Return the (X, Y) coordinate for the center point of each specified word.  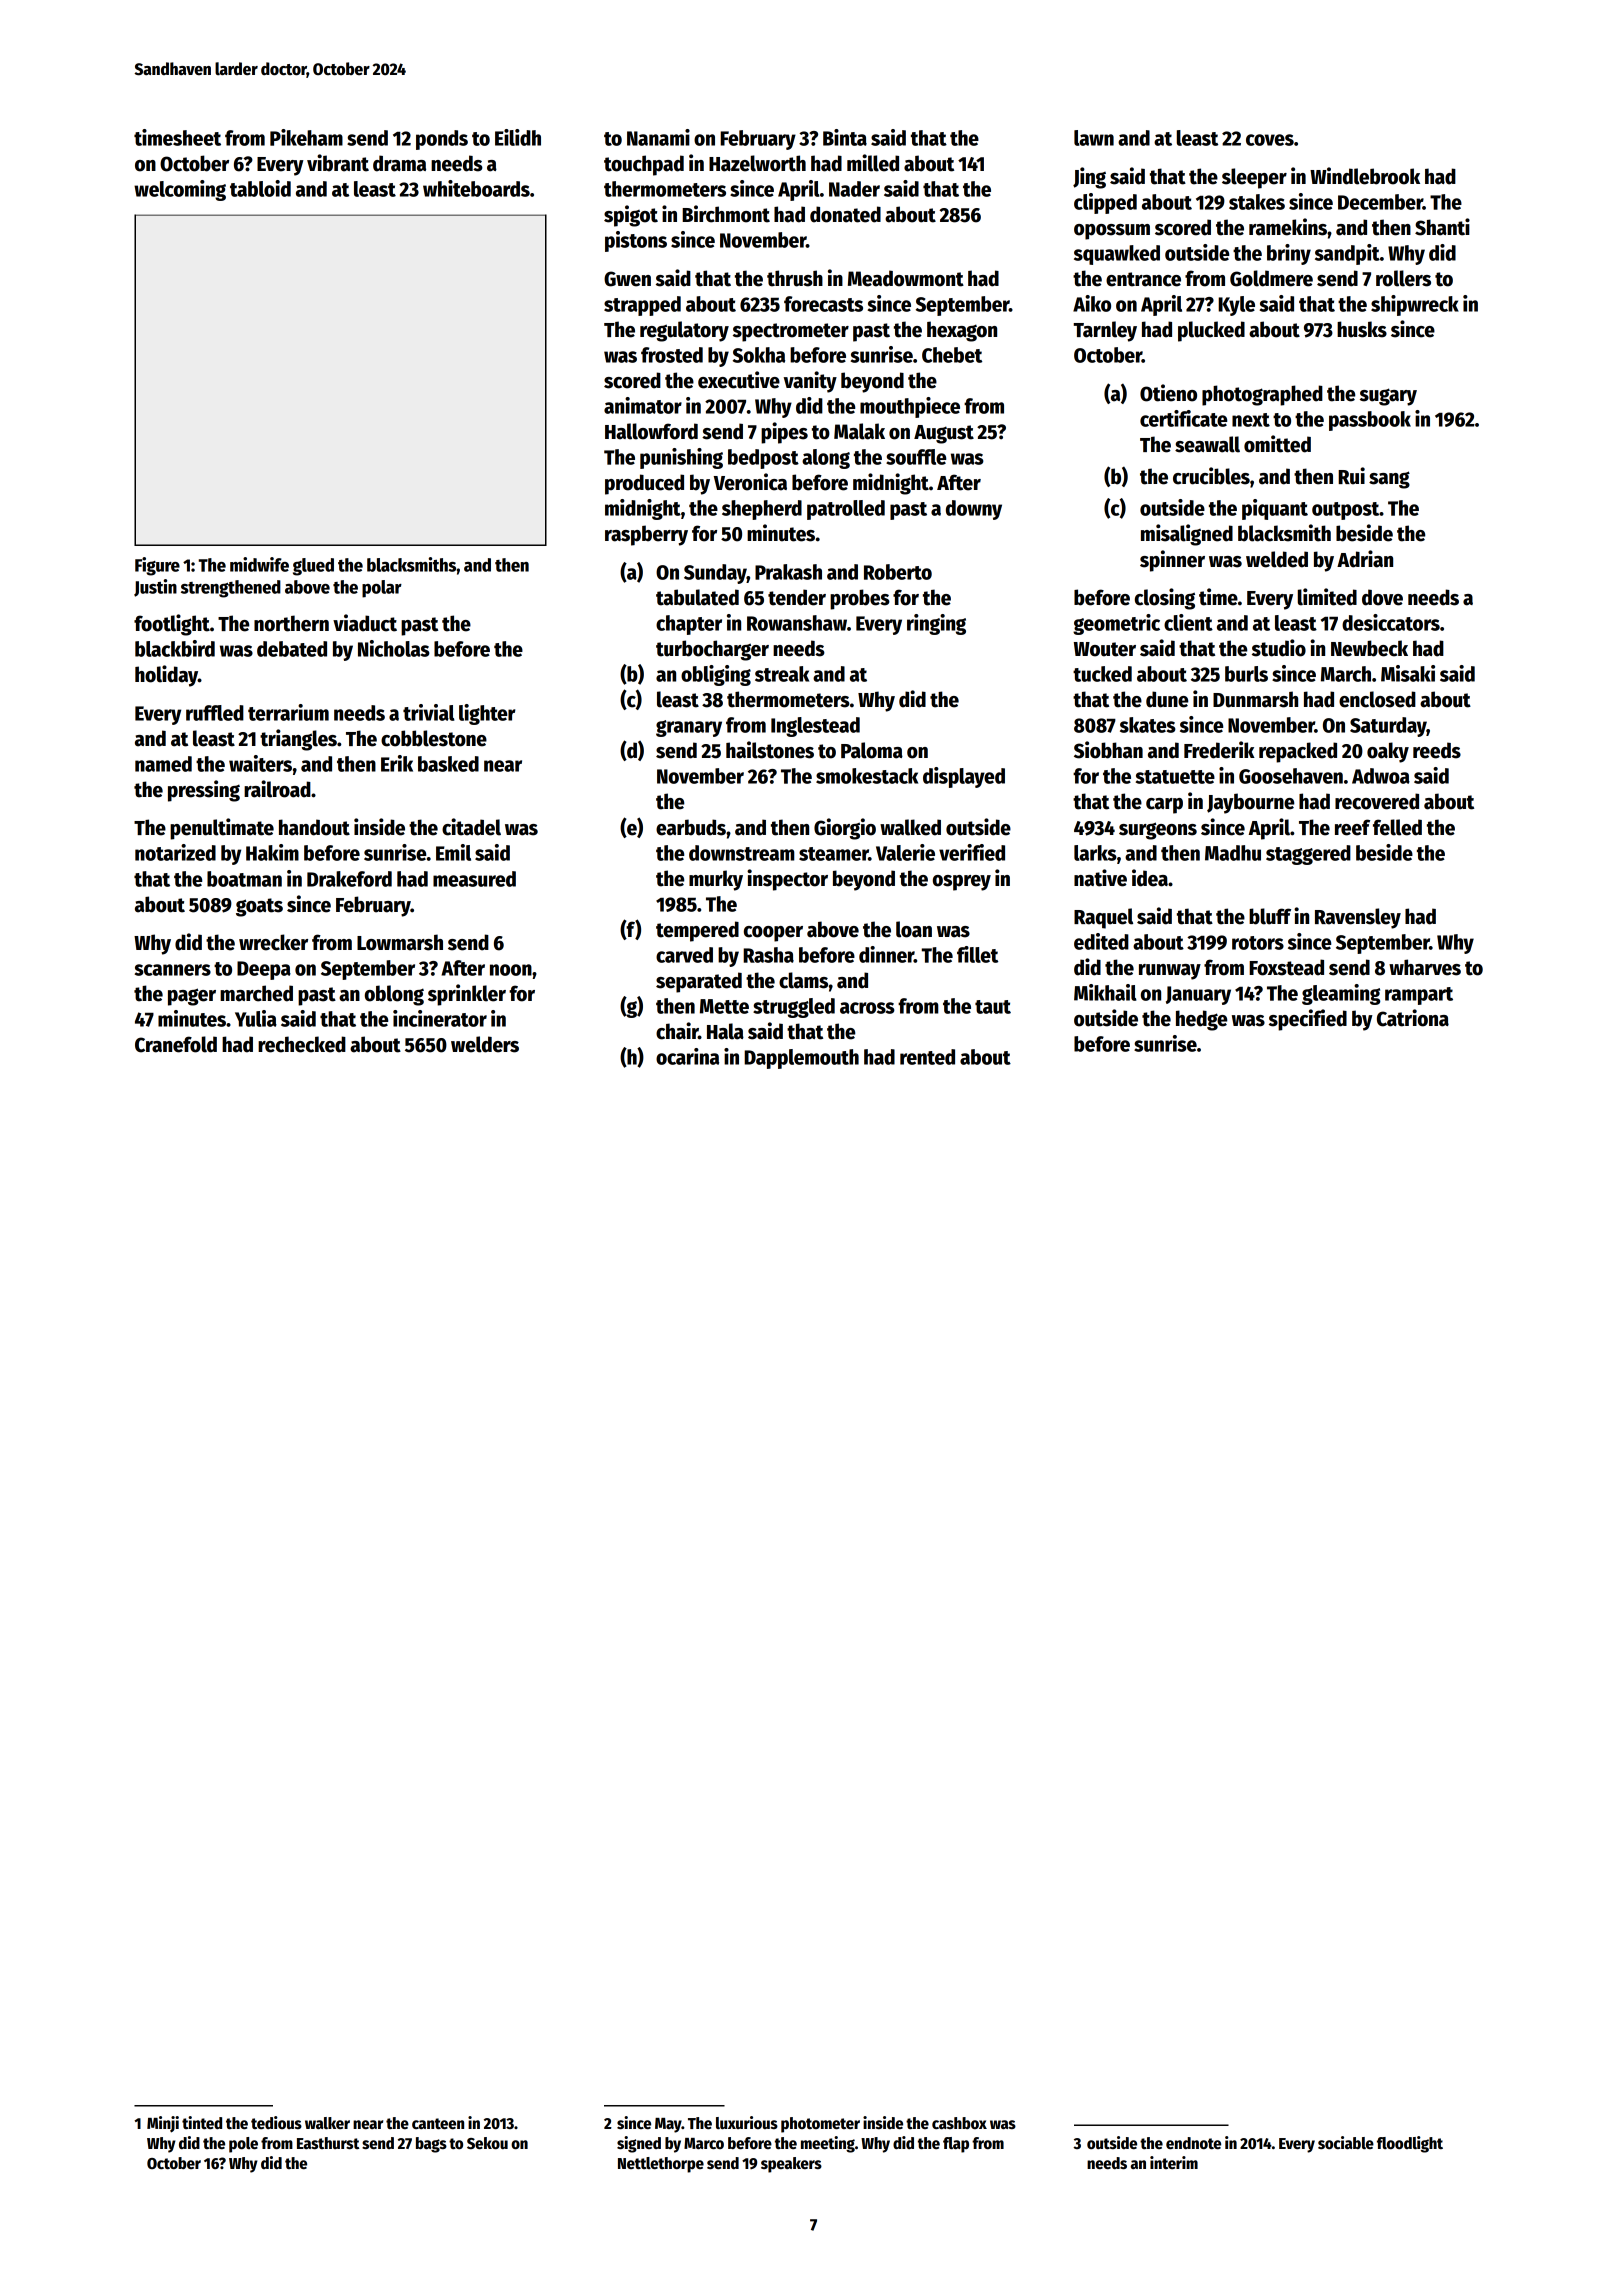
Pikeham (306, 137)
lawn (1094, 138)
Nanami (658, 137)
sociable (1346, 2142)
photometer (820, 2125)
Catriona (1413, 1018)
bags (431, 2145)
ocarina (687, 1056)
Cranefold (176, 1044)
